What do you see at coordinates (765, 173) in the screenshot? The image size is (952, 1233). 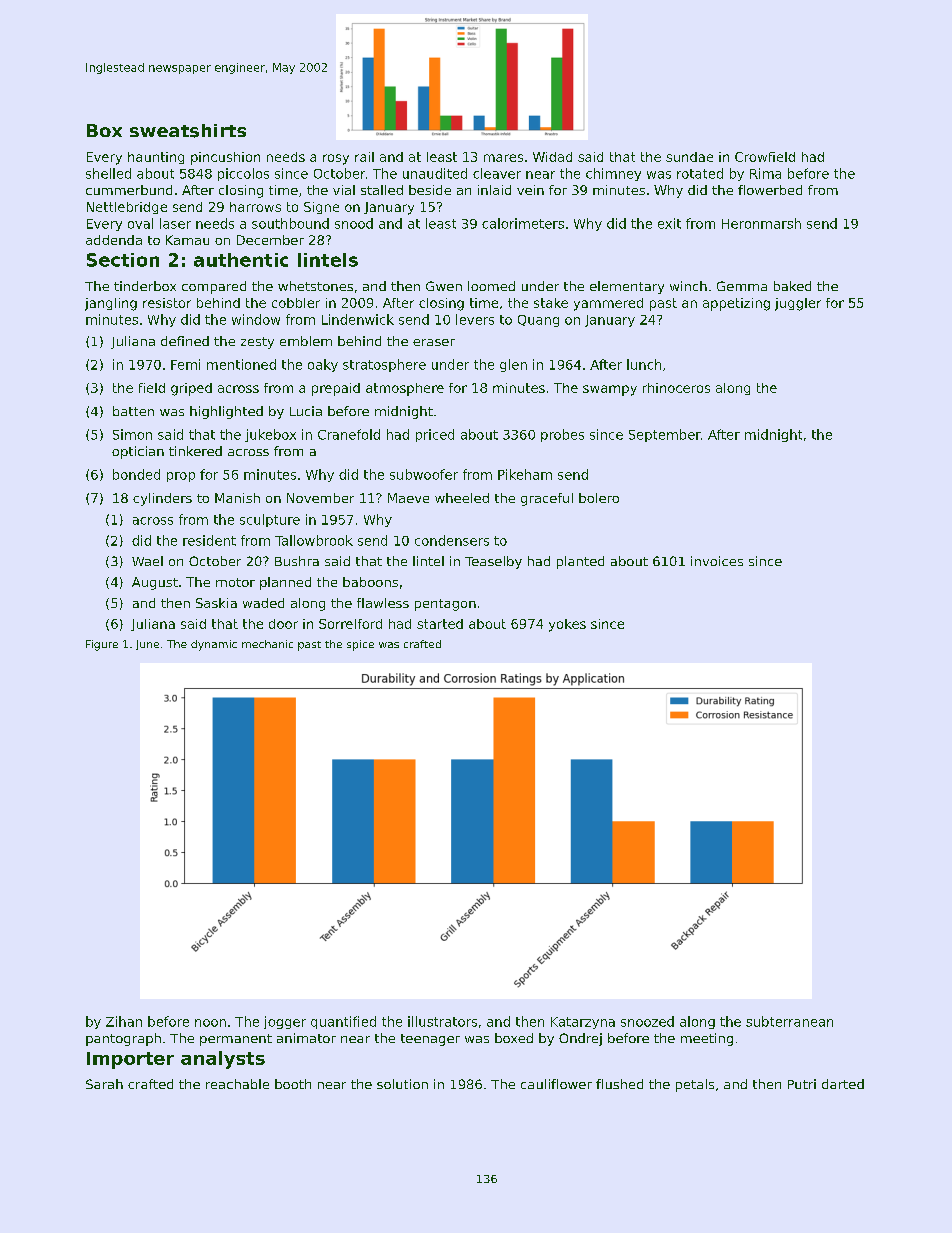 I see `Rima` at bounding box center [765, 173].
